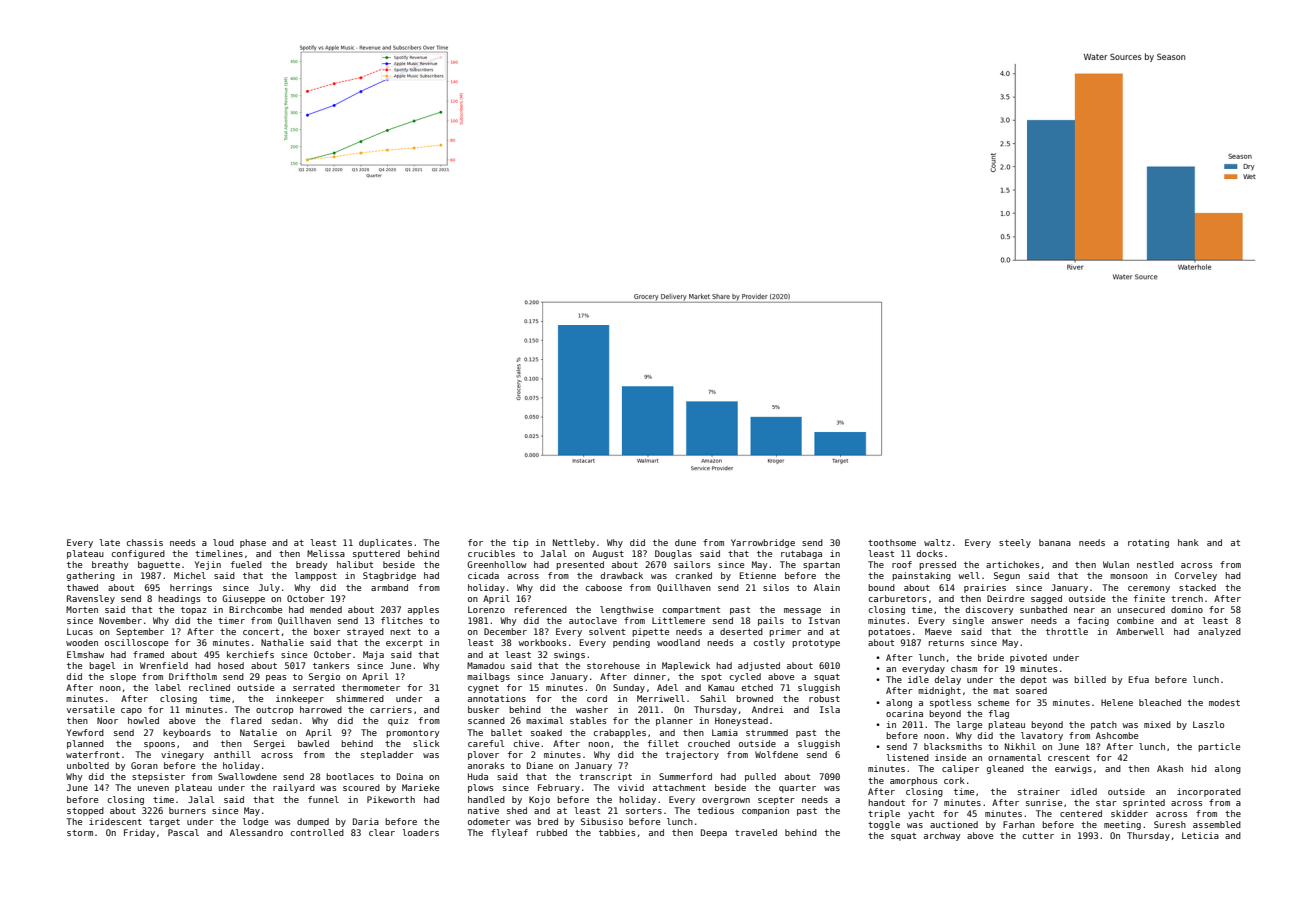 This image has width=1308, height=924. I want to click on capo, so click(131, 711).
